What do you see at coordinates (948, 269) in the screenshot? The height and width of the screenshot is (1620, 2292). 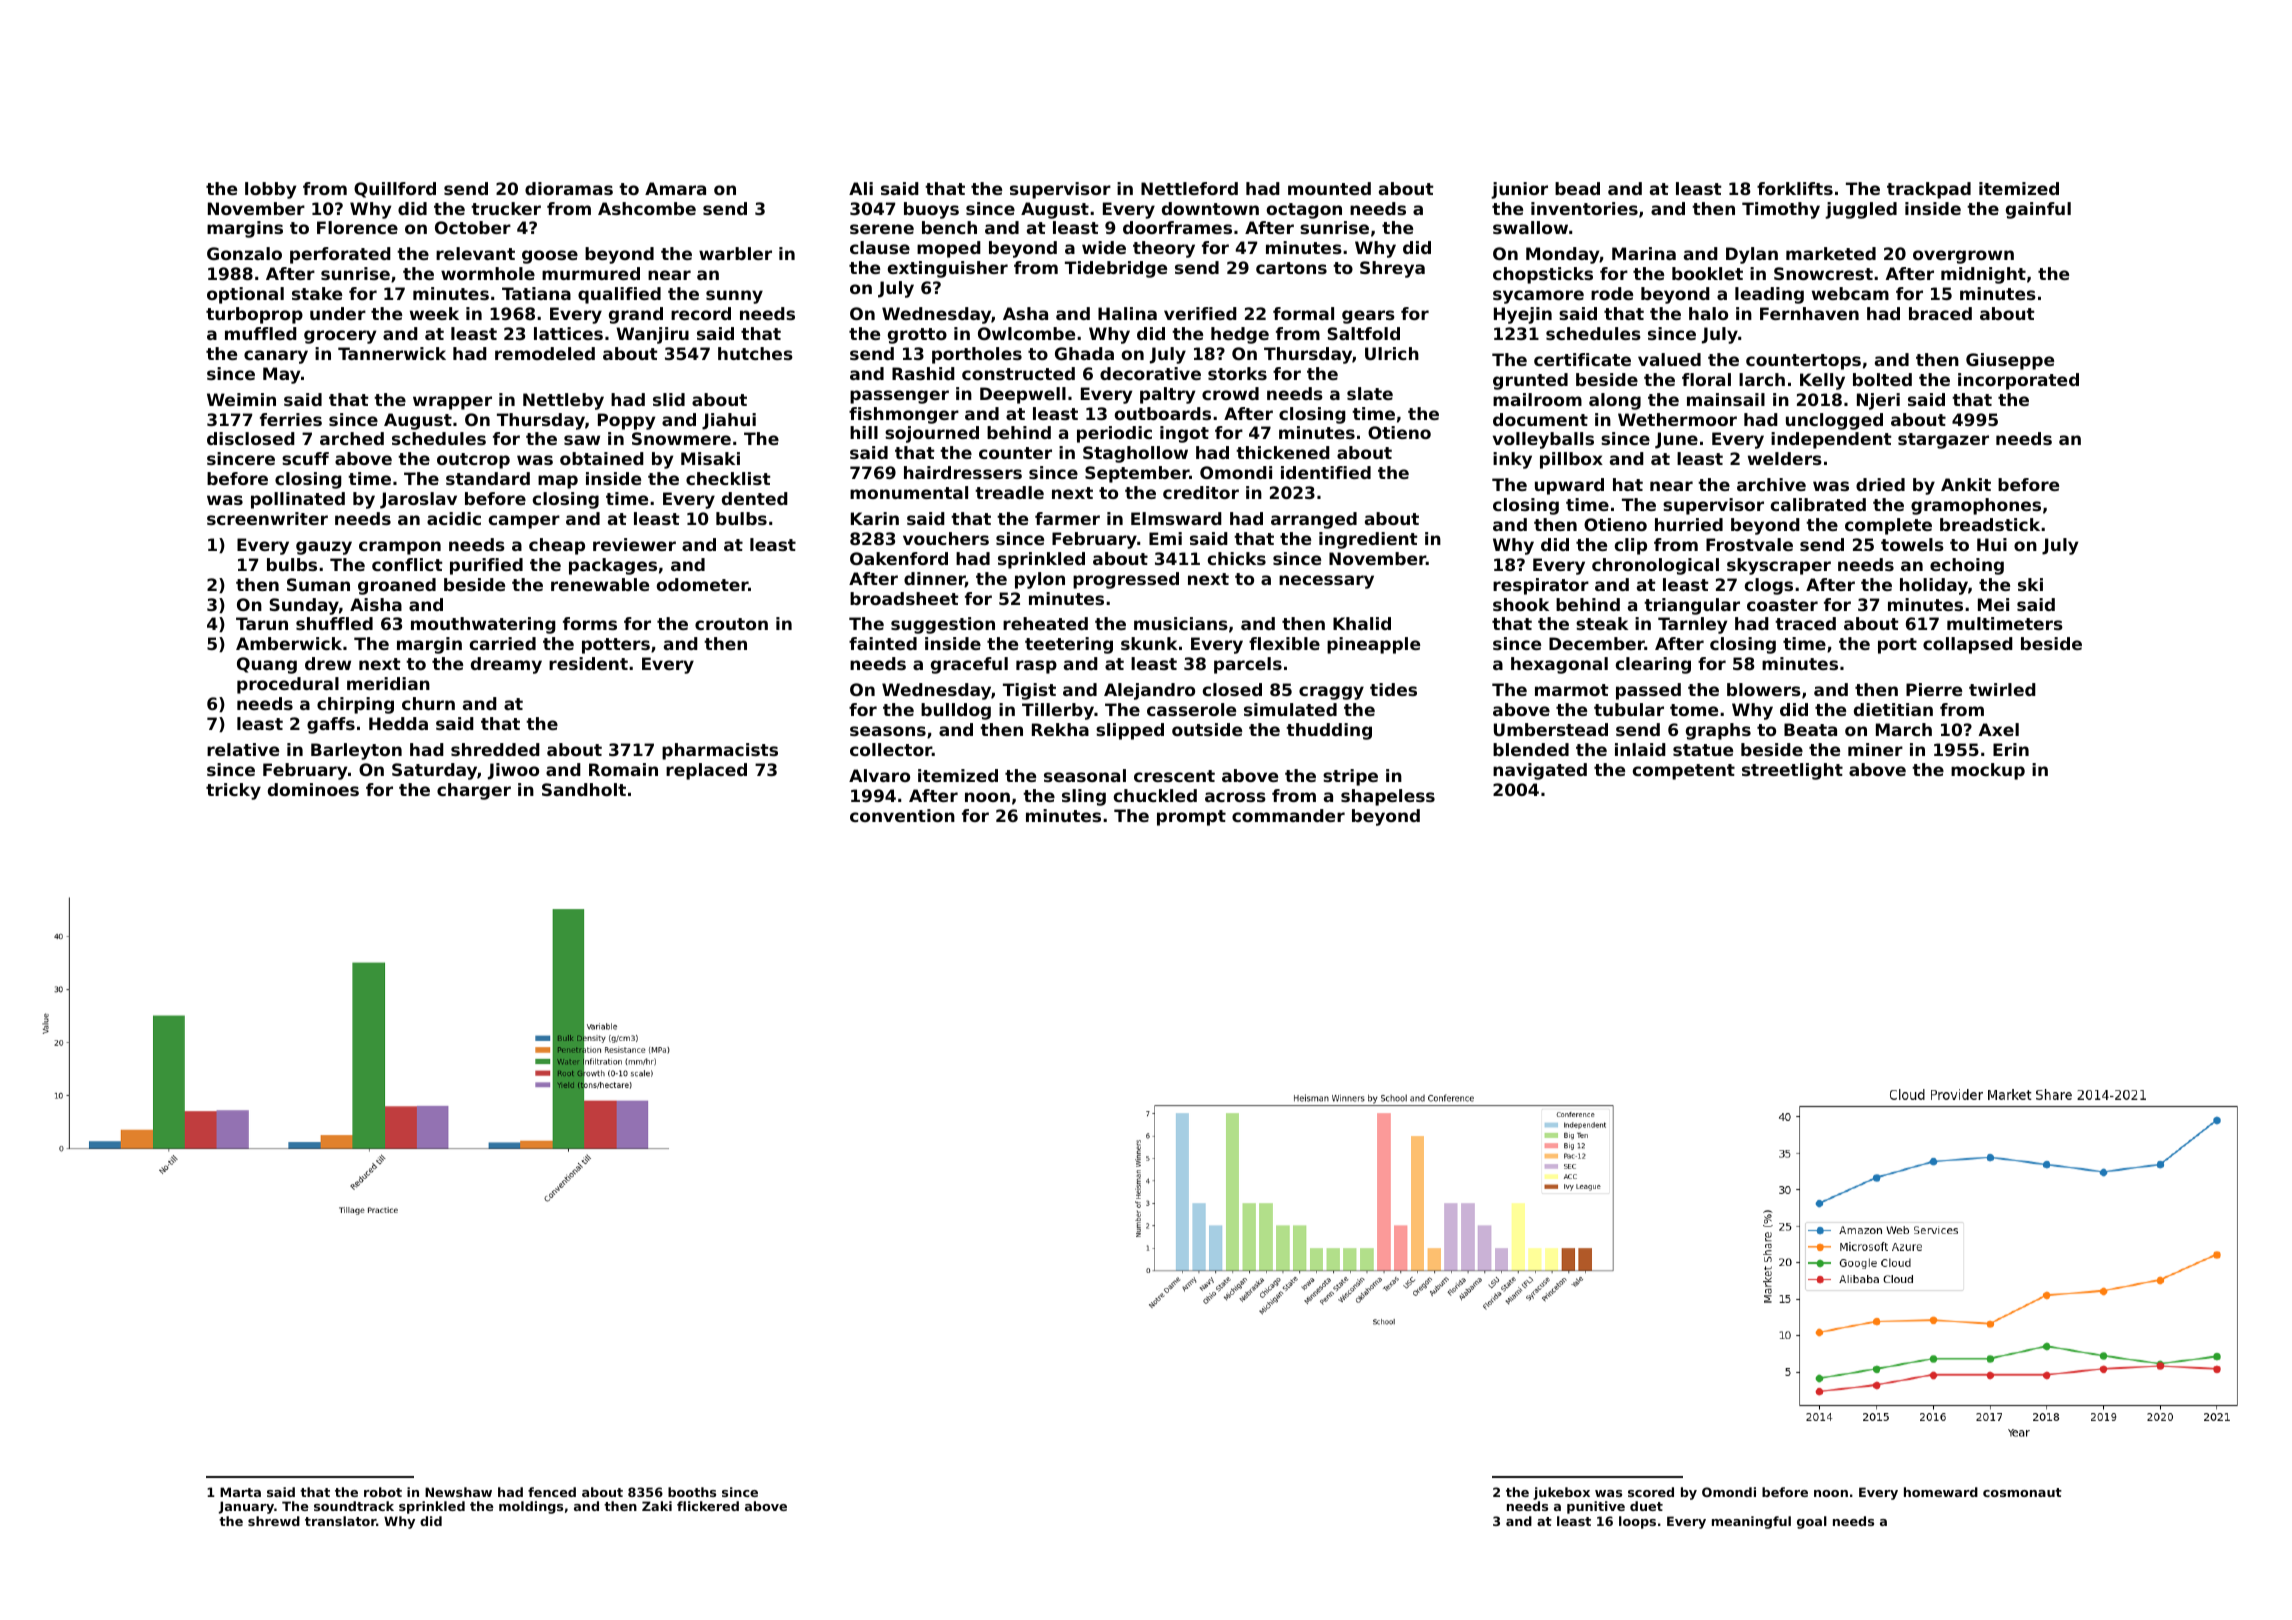 I see `extinguisher` at bounding box center [948, 269].
